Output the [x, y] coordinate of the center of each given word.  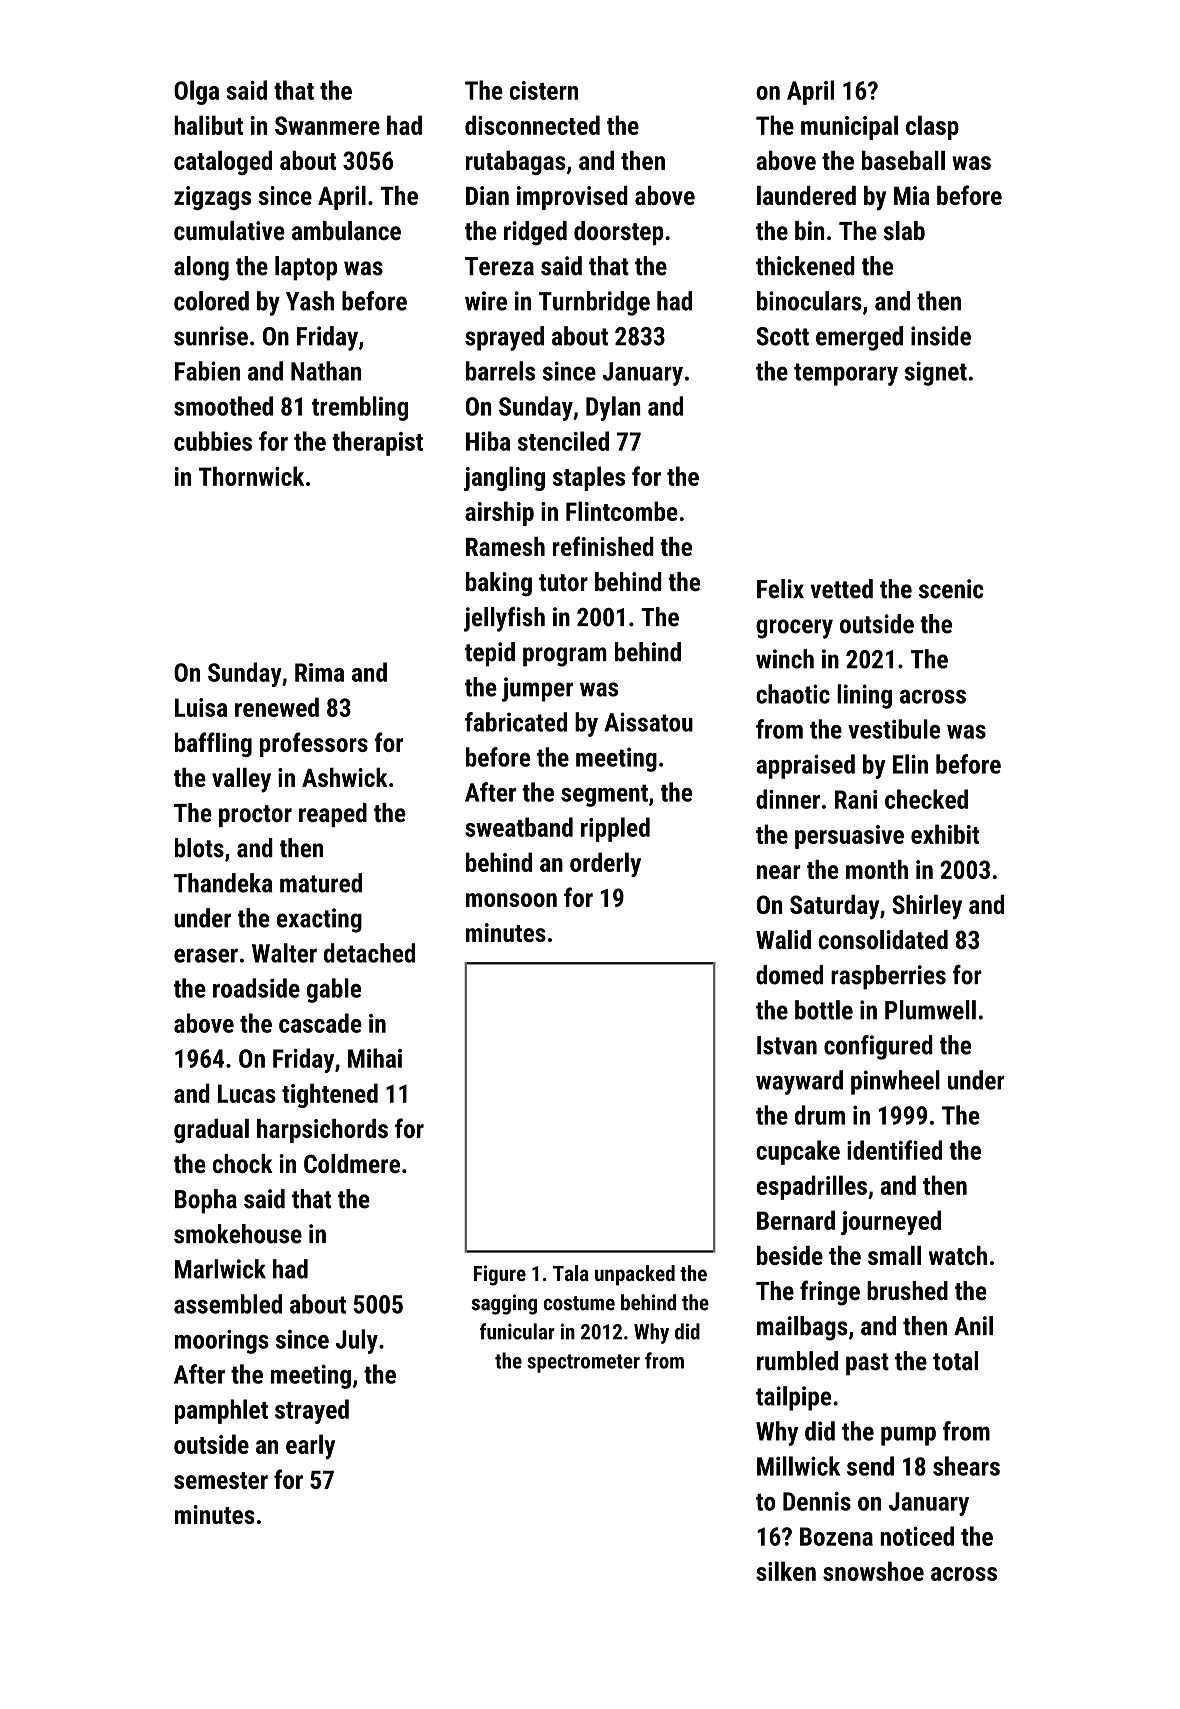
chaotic [793, 694]
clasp [932, 127]
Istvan [787, 1045]
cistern [544, 90]
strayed [312, 1411]
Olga [196, 92]
